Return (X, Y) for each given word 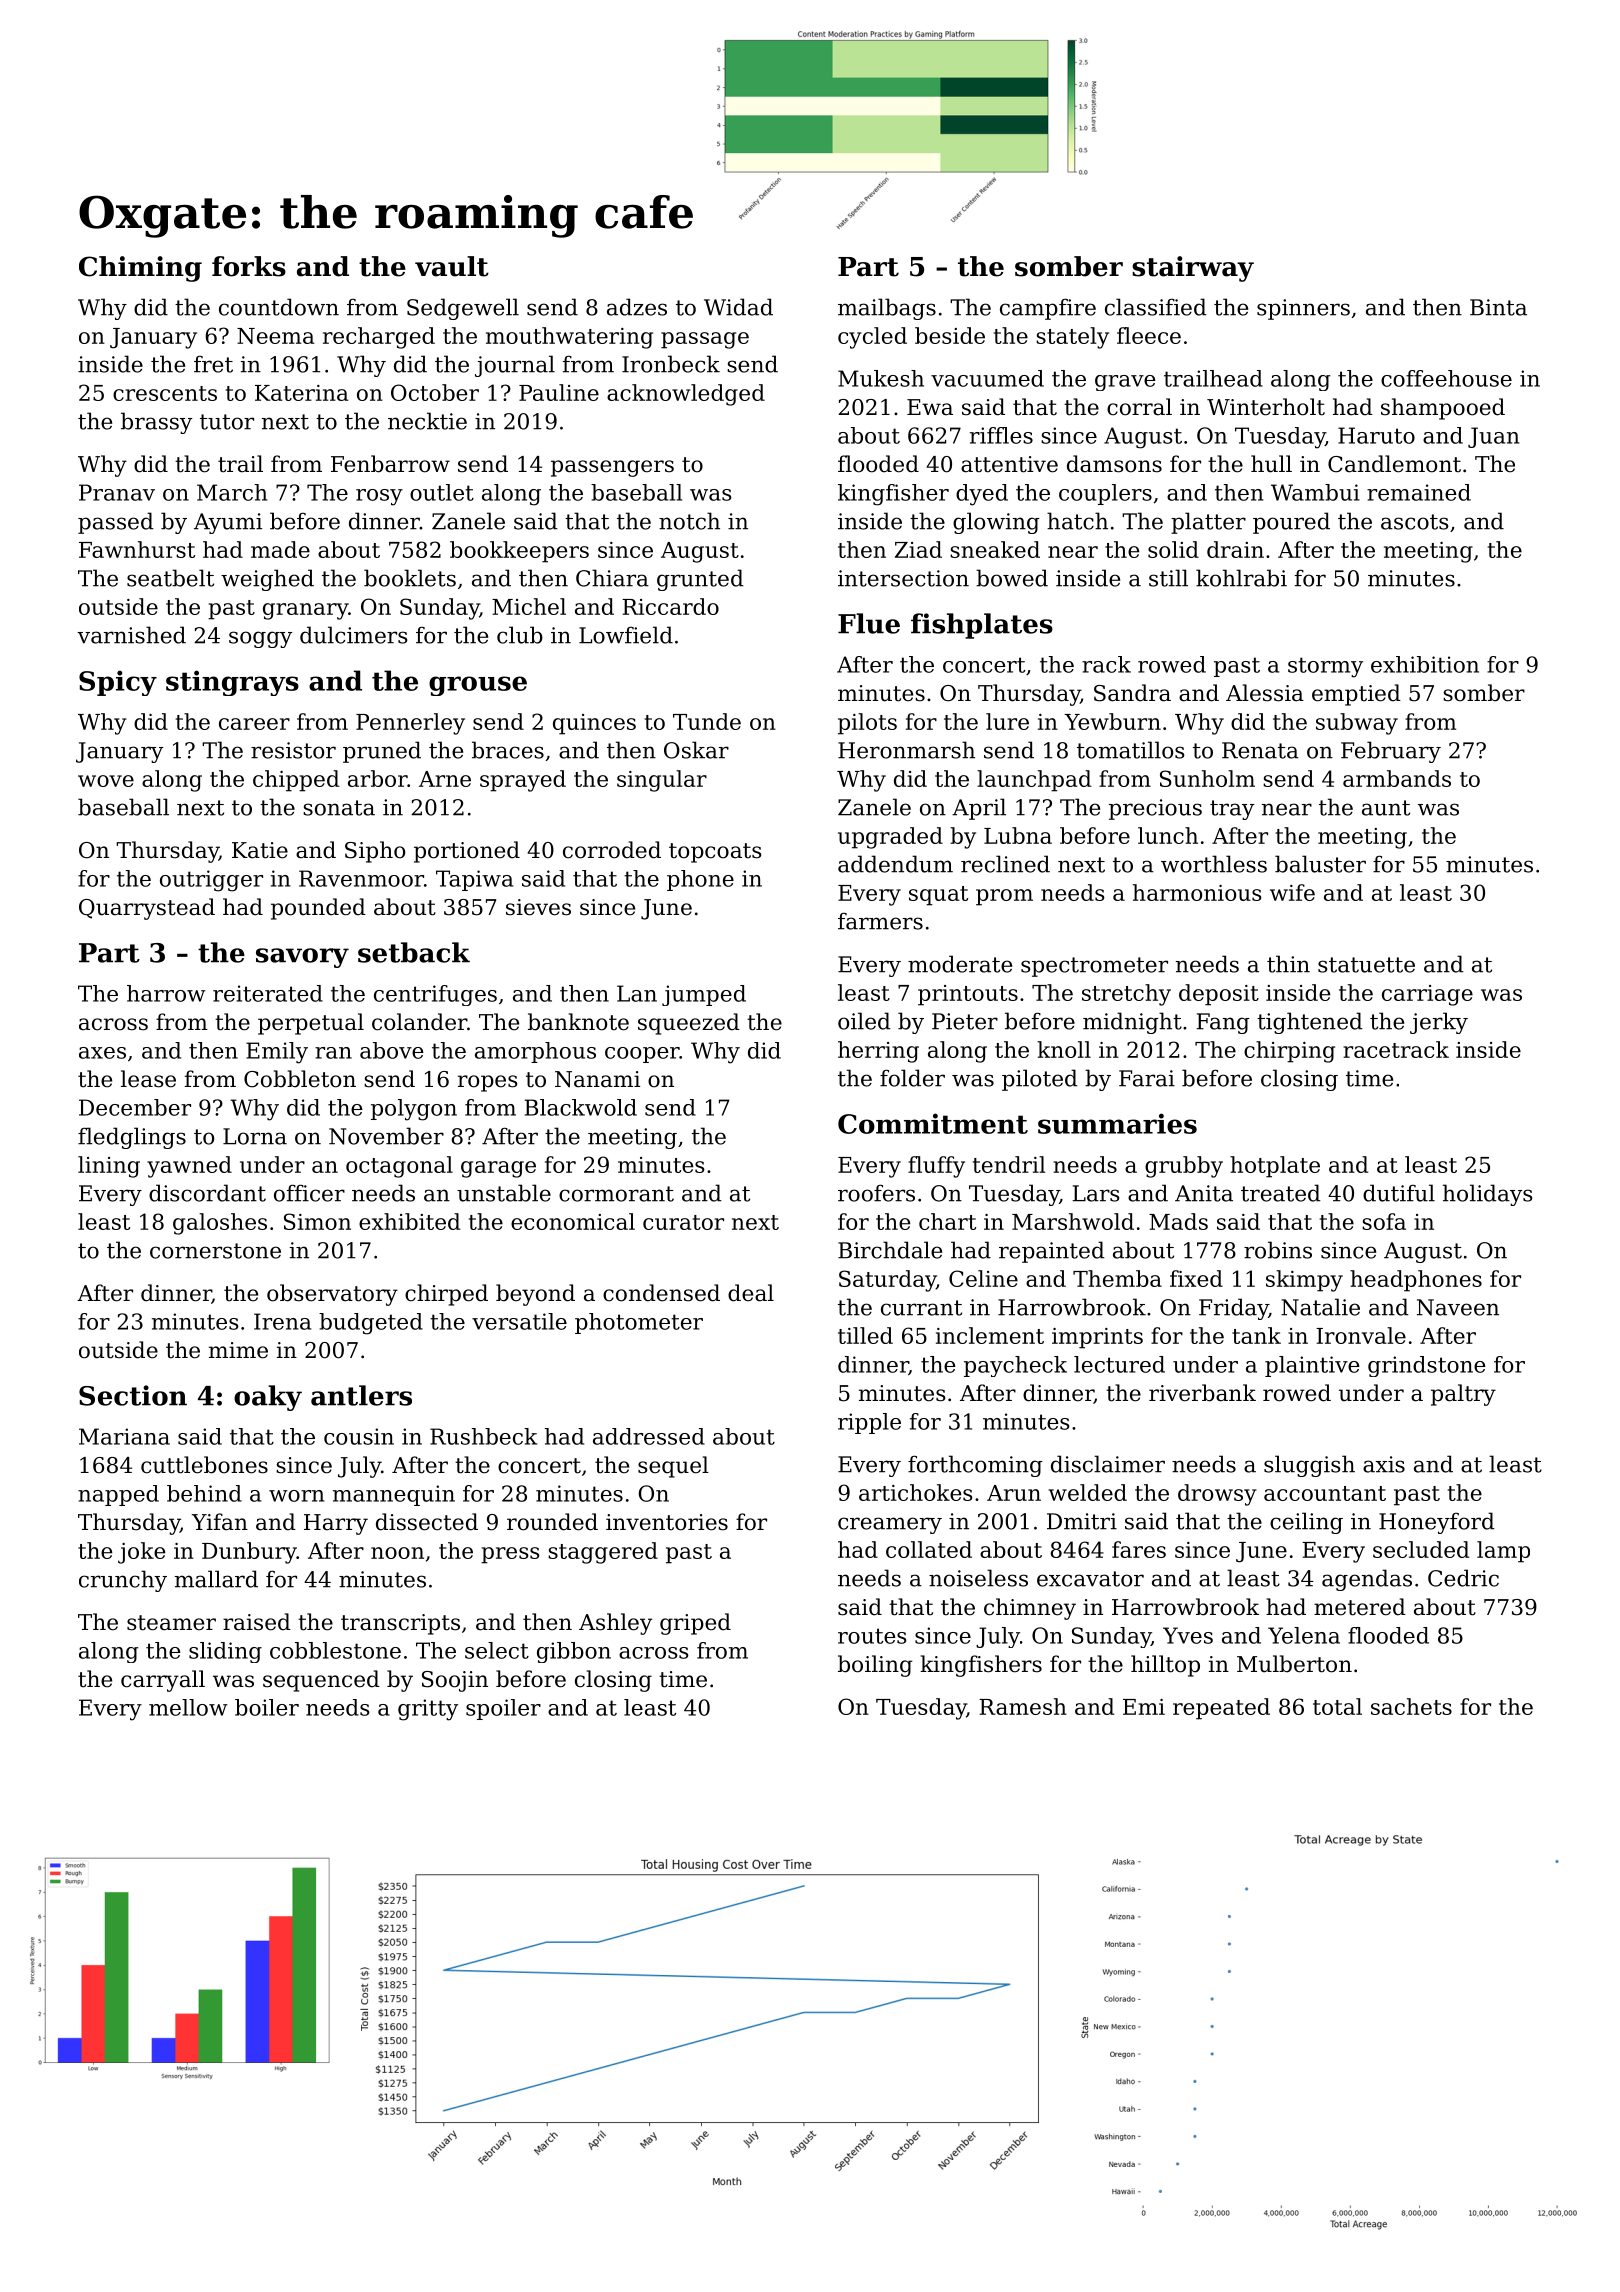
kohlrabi (1241, 578)
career (254, 724)
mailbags (887, 309)
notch (689, 521)
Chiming (140, 269)
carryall (163, 1681)
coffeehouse (1446, 378)
